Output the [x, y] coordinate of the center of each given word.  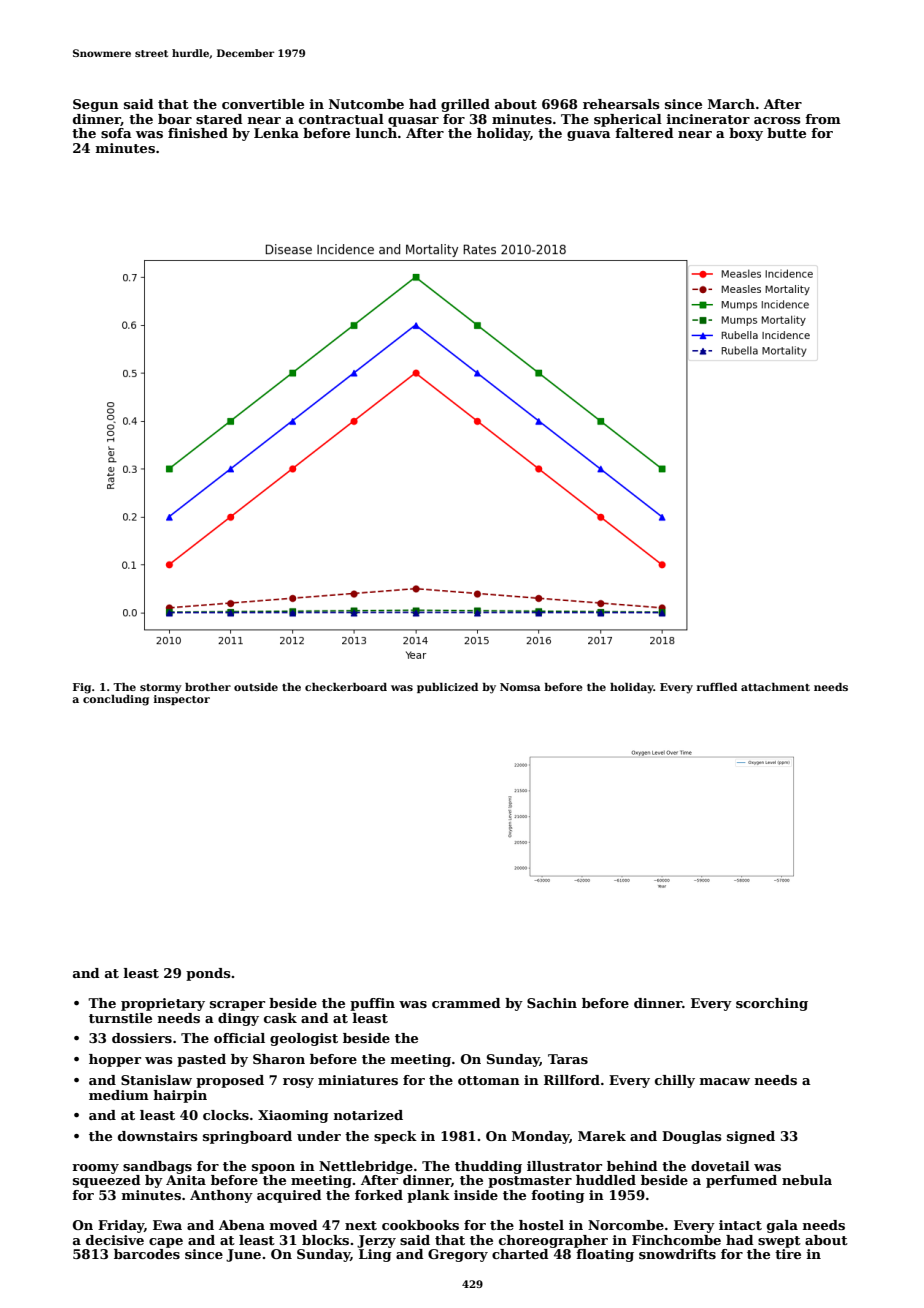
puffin [372, 1004]
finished [198, 133]
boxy [746, 134]
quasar [413, 122]
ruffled [717, 687]
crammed [466, 1003]
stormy [161, 689]
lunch [376, 133]
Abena [242, 1225]
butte [786, 133]
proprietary [163, 1004]
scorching [772, 1004]
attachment [775, 687]
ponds [208, 974]
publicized [447, 688]
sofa [116, 133]
